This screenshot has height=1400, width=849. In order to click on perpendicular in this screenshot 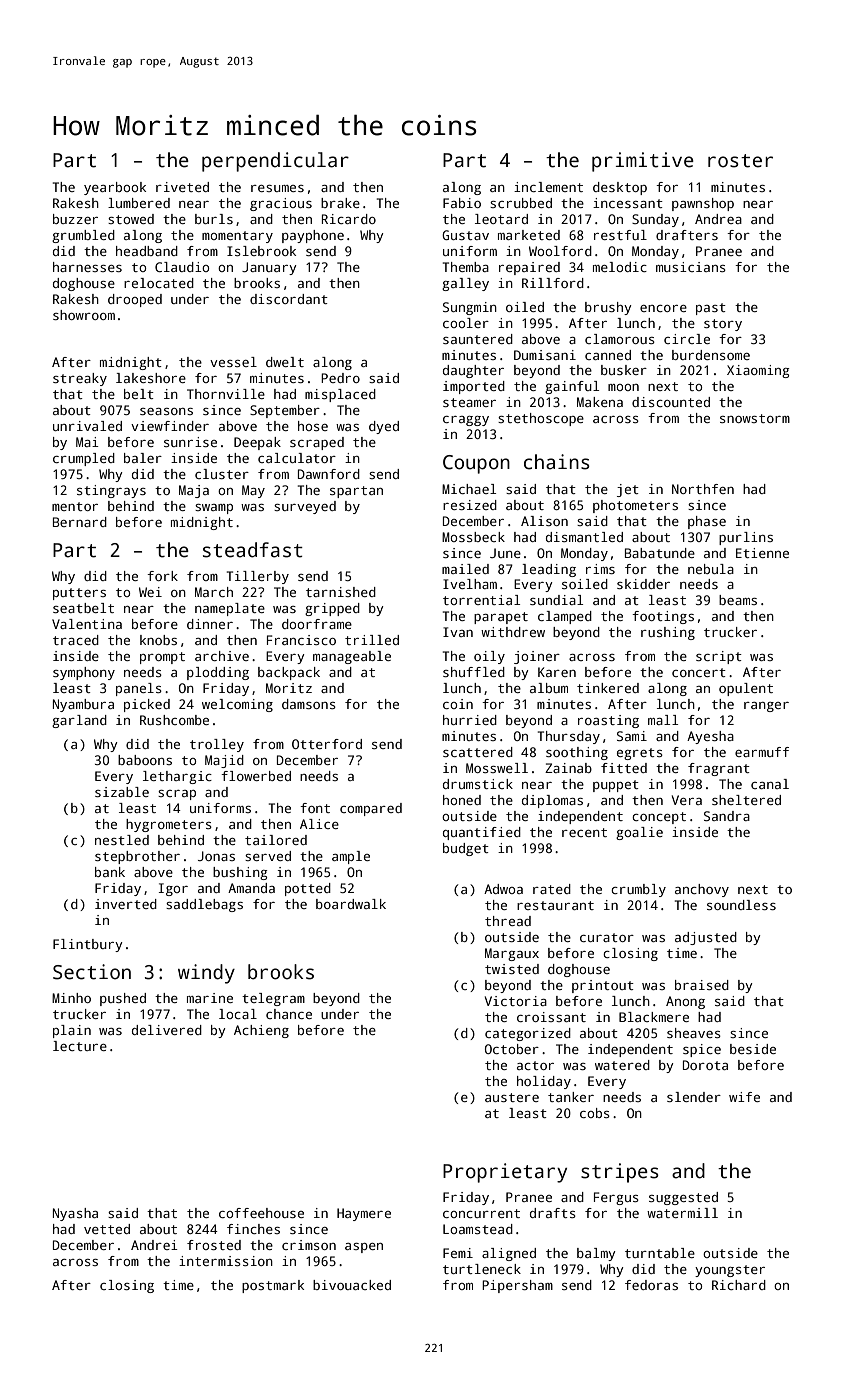, I will do `click(275, 162)`.
